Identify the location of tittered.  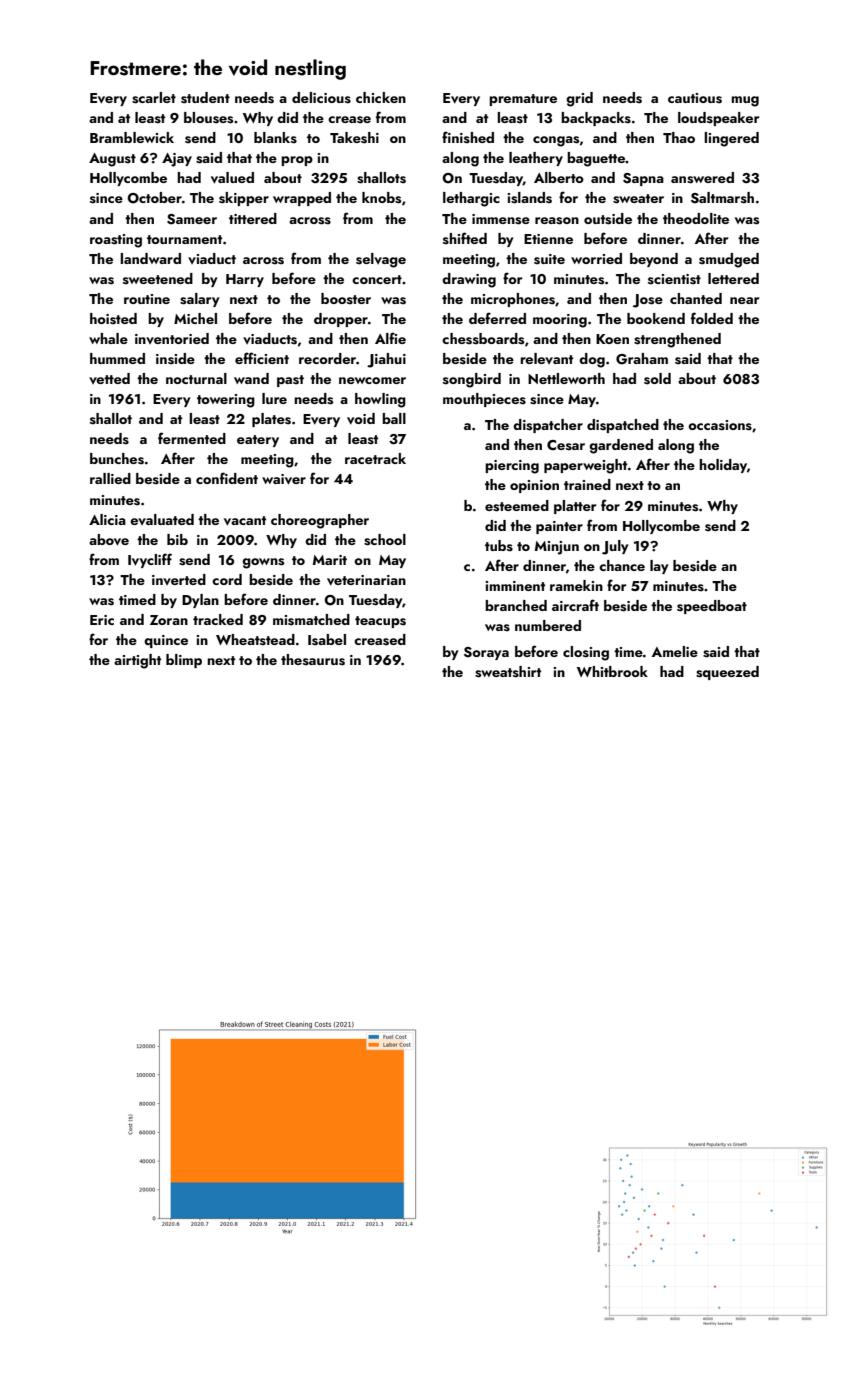
(253, 218).
